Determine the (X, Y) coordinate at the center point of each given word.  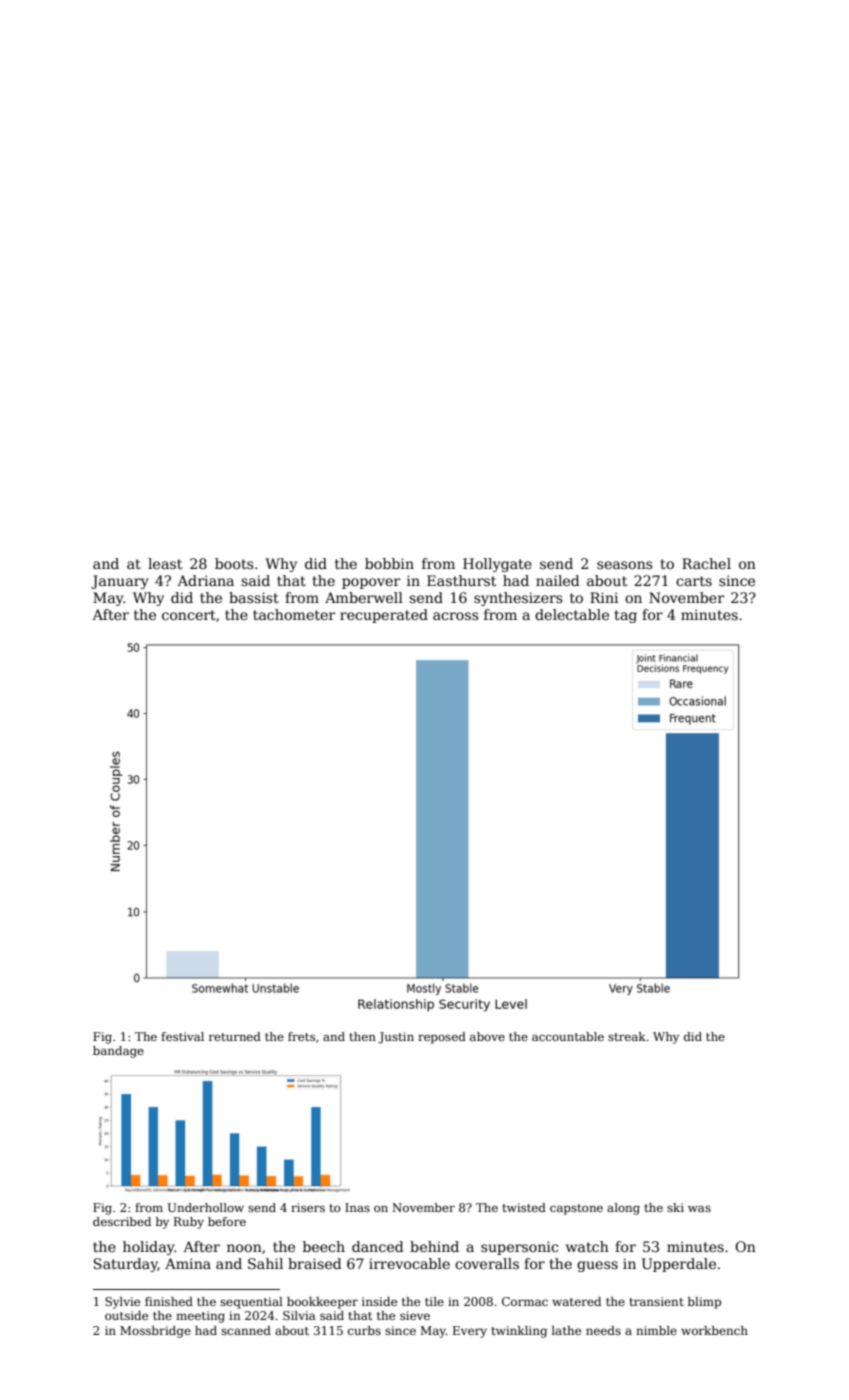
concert (189, 615)
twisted (524, 1207)
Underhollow (205, 1207)
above (487, 1036)
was (699, 1208)
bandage (118, 1052)
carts (694, 581)
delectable (572, 614)
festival (182, 1036)
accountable (568, 1036)
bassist (254, 597)
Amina (188, 1263)
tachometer (294, 614)
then (362, 1036)
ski (675, 1207)
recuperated (384, 616)
